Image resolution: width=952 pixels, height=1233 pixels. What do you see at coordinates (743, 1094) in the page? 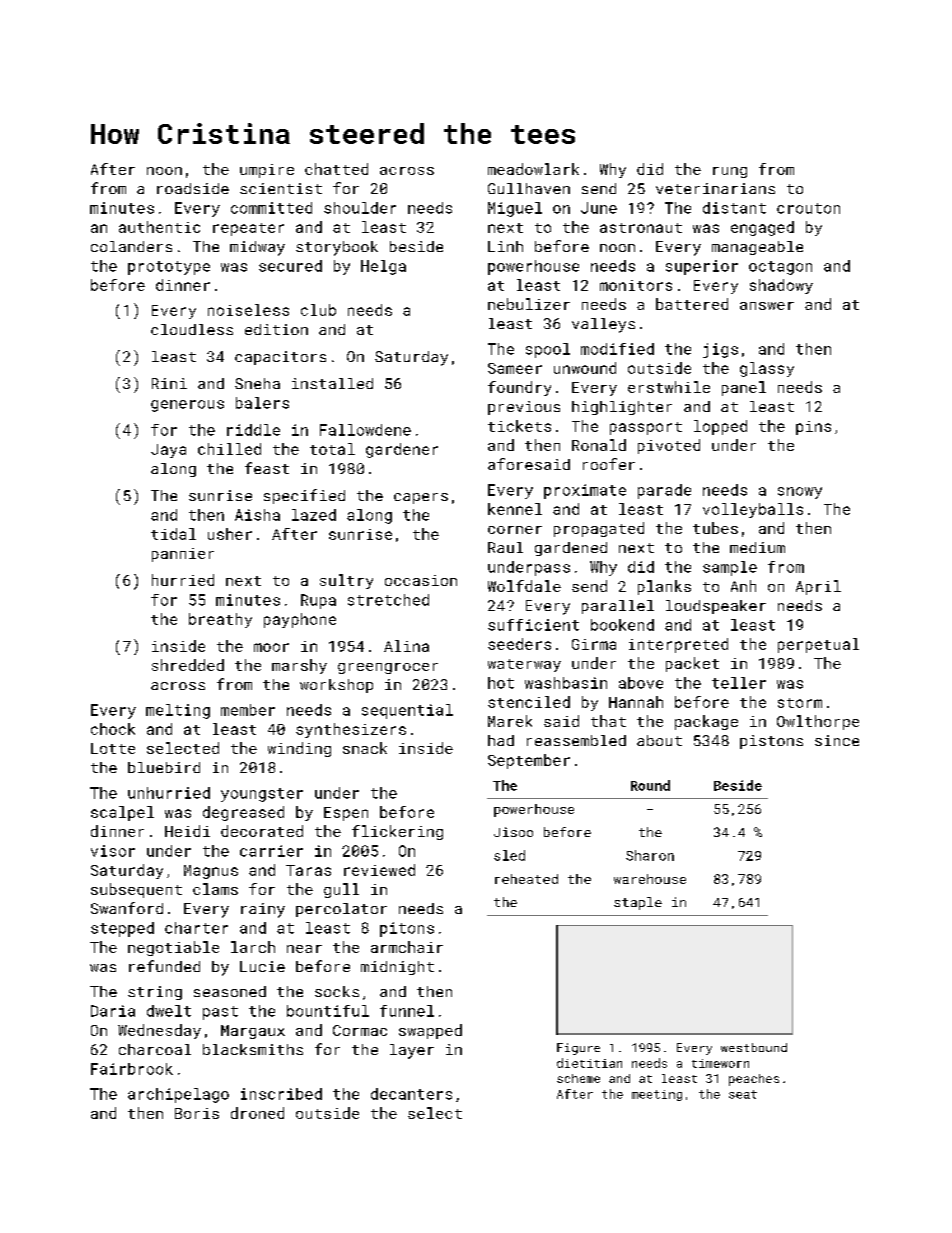
I see `seat` at bounding box center [743, 1094].
